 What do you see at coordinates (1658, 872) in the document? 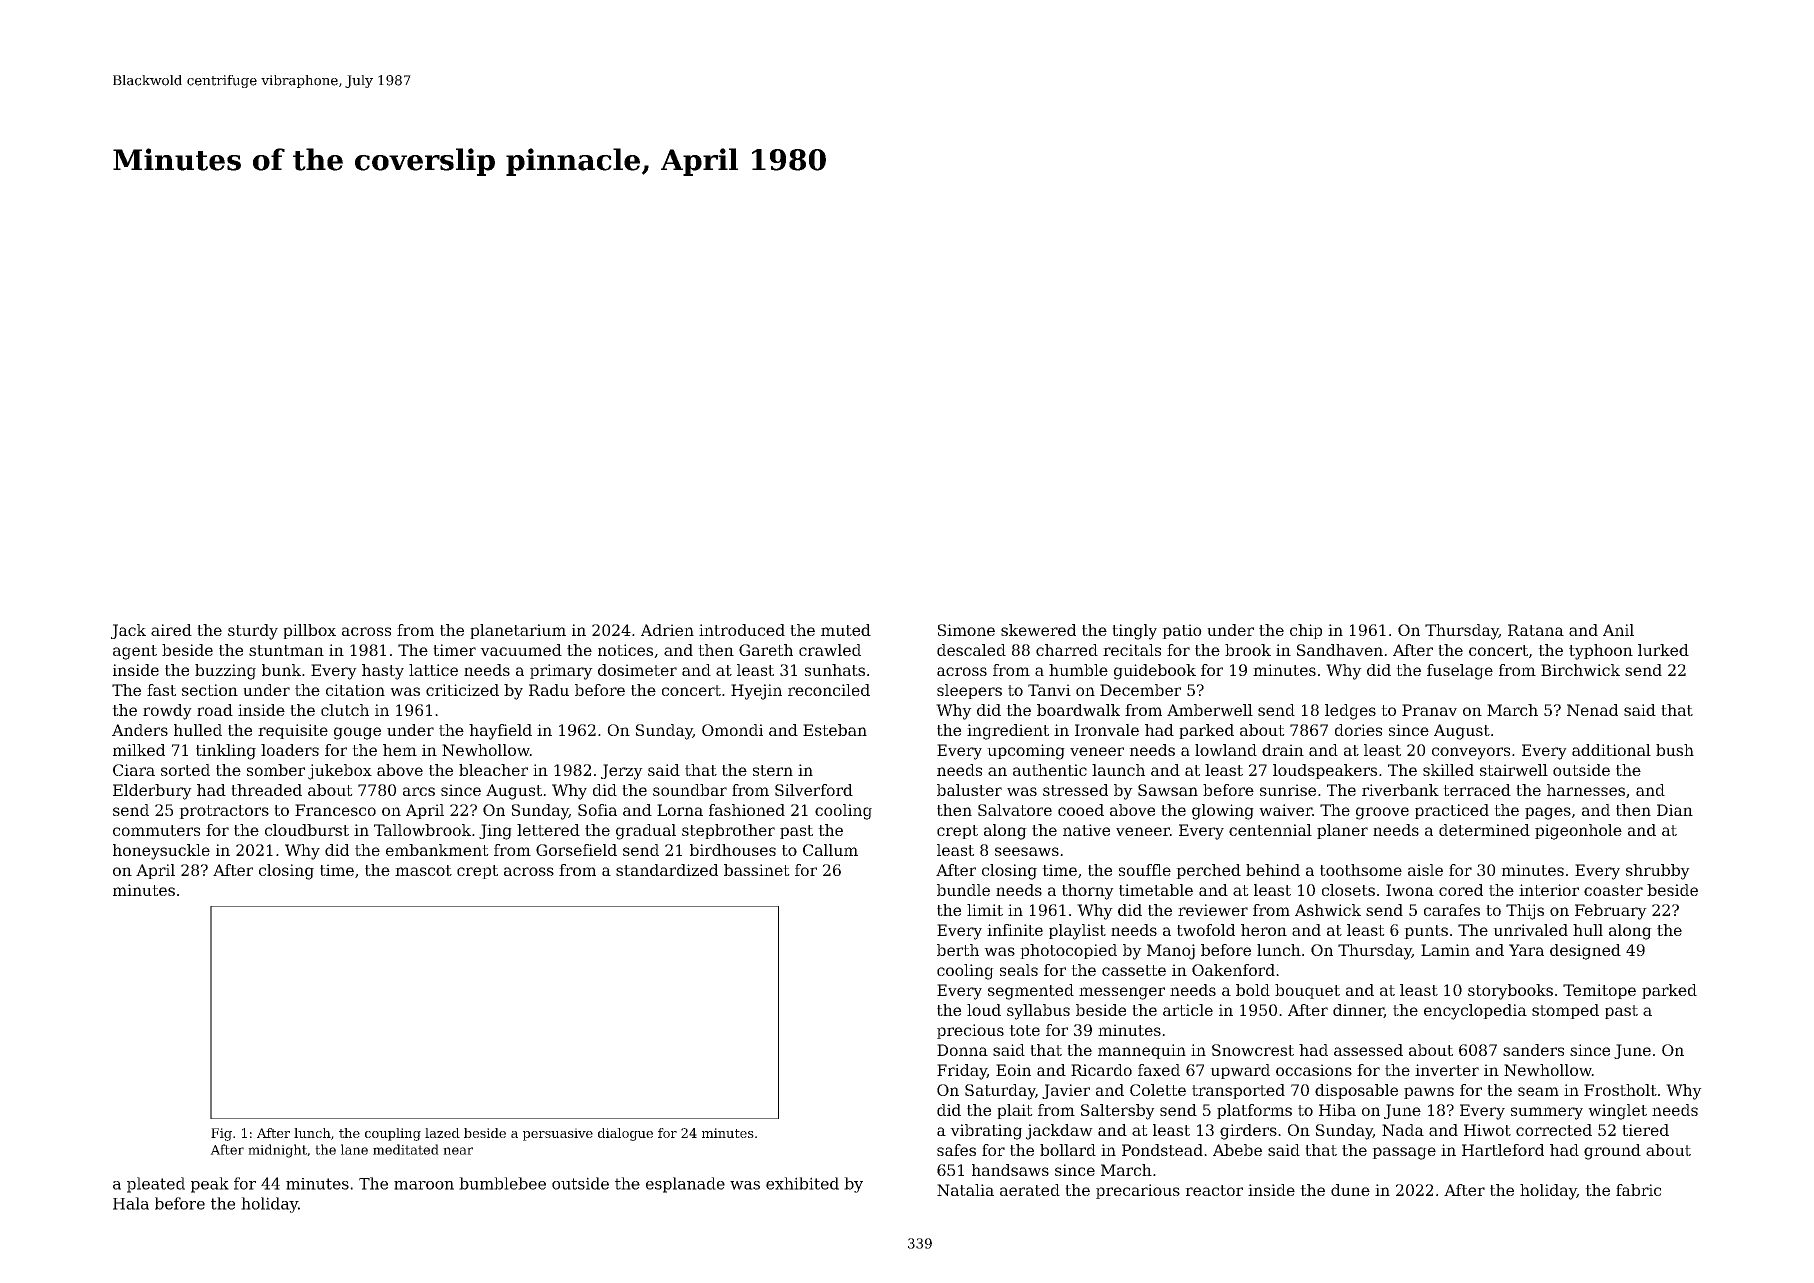
I see `shrubby` at bounding box center [1658, 872].
